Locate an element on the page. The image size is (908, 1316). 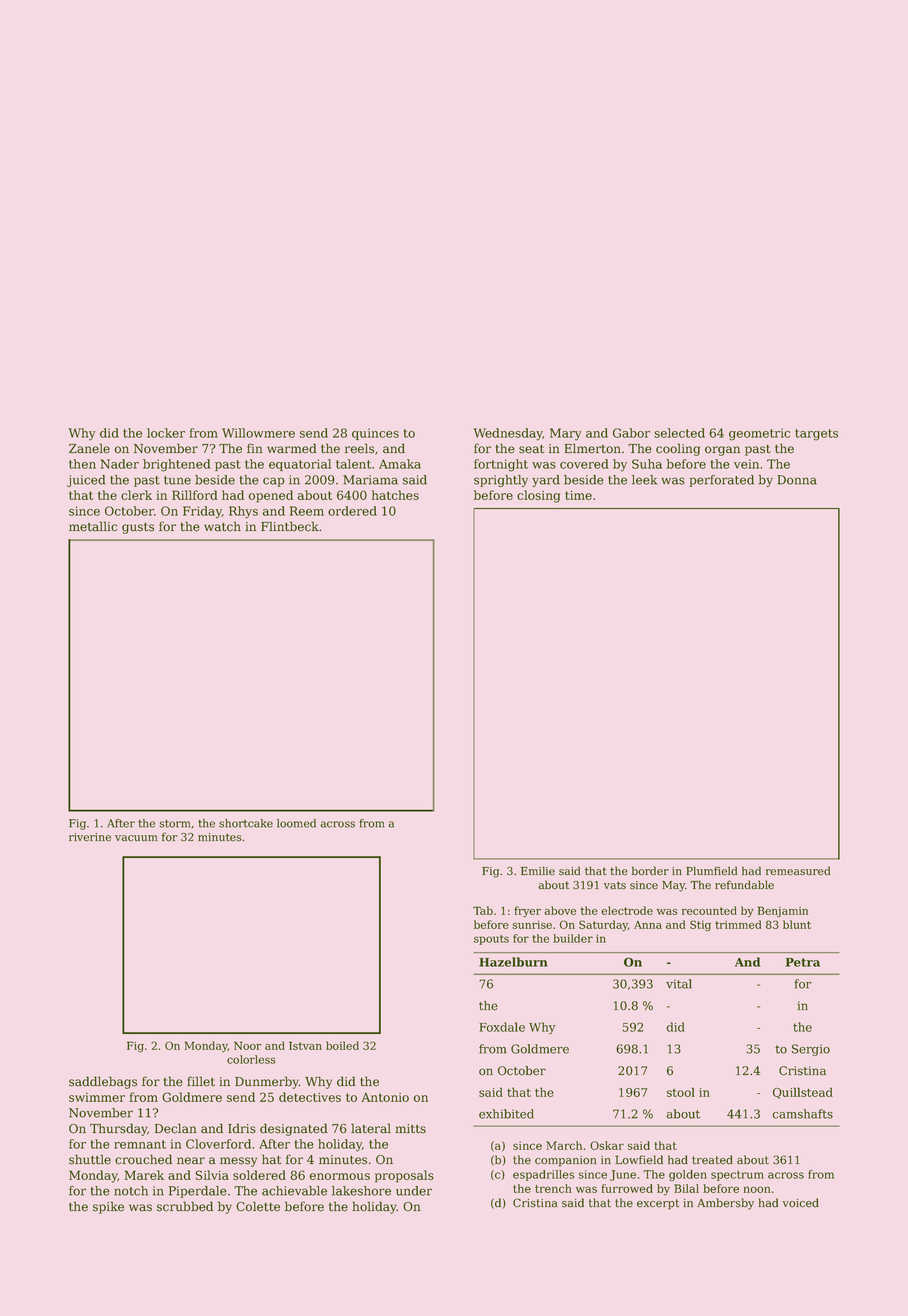
storm is located at coordinates (174, 824).
